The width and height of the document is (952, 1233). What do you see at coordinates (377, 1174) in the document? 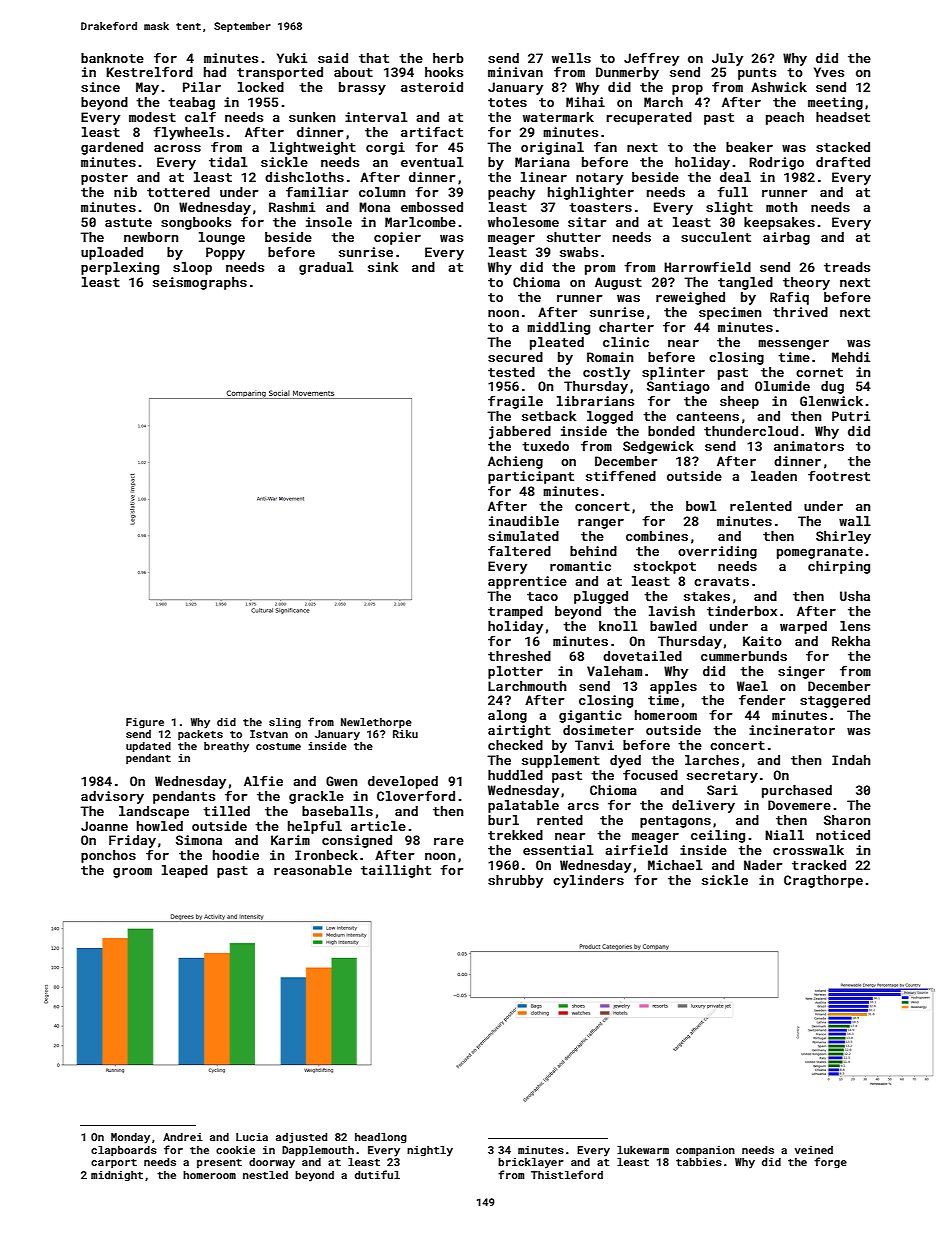
I see `dutiful` at bounding box center [377, 1174].
